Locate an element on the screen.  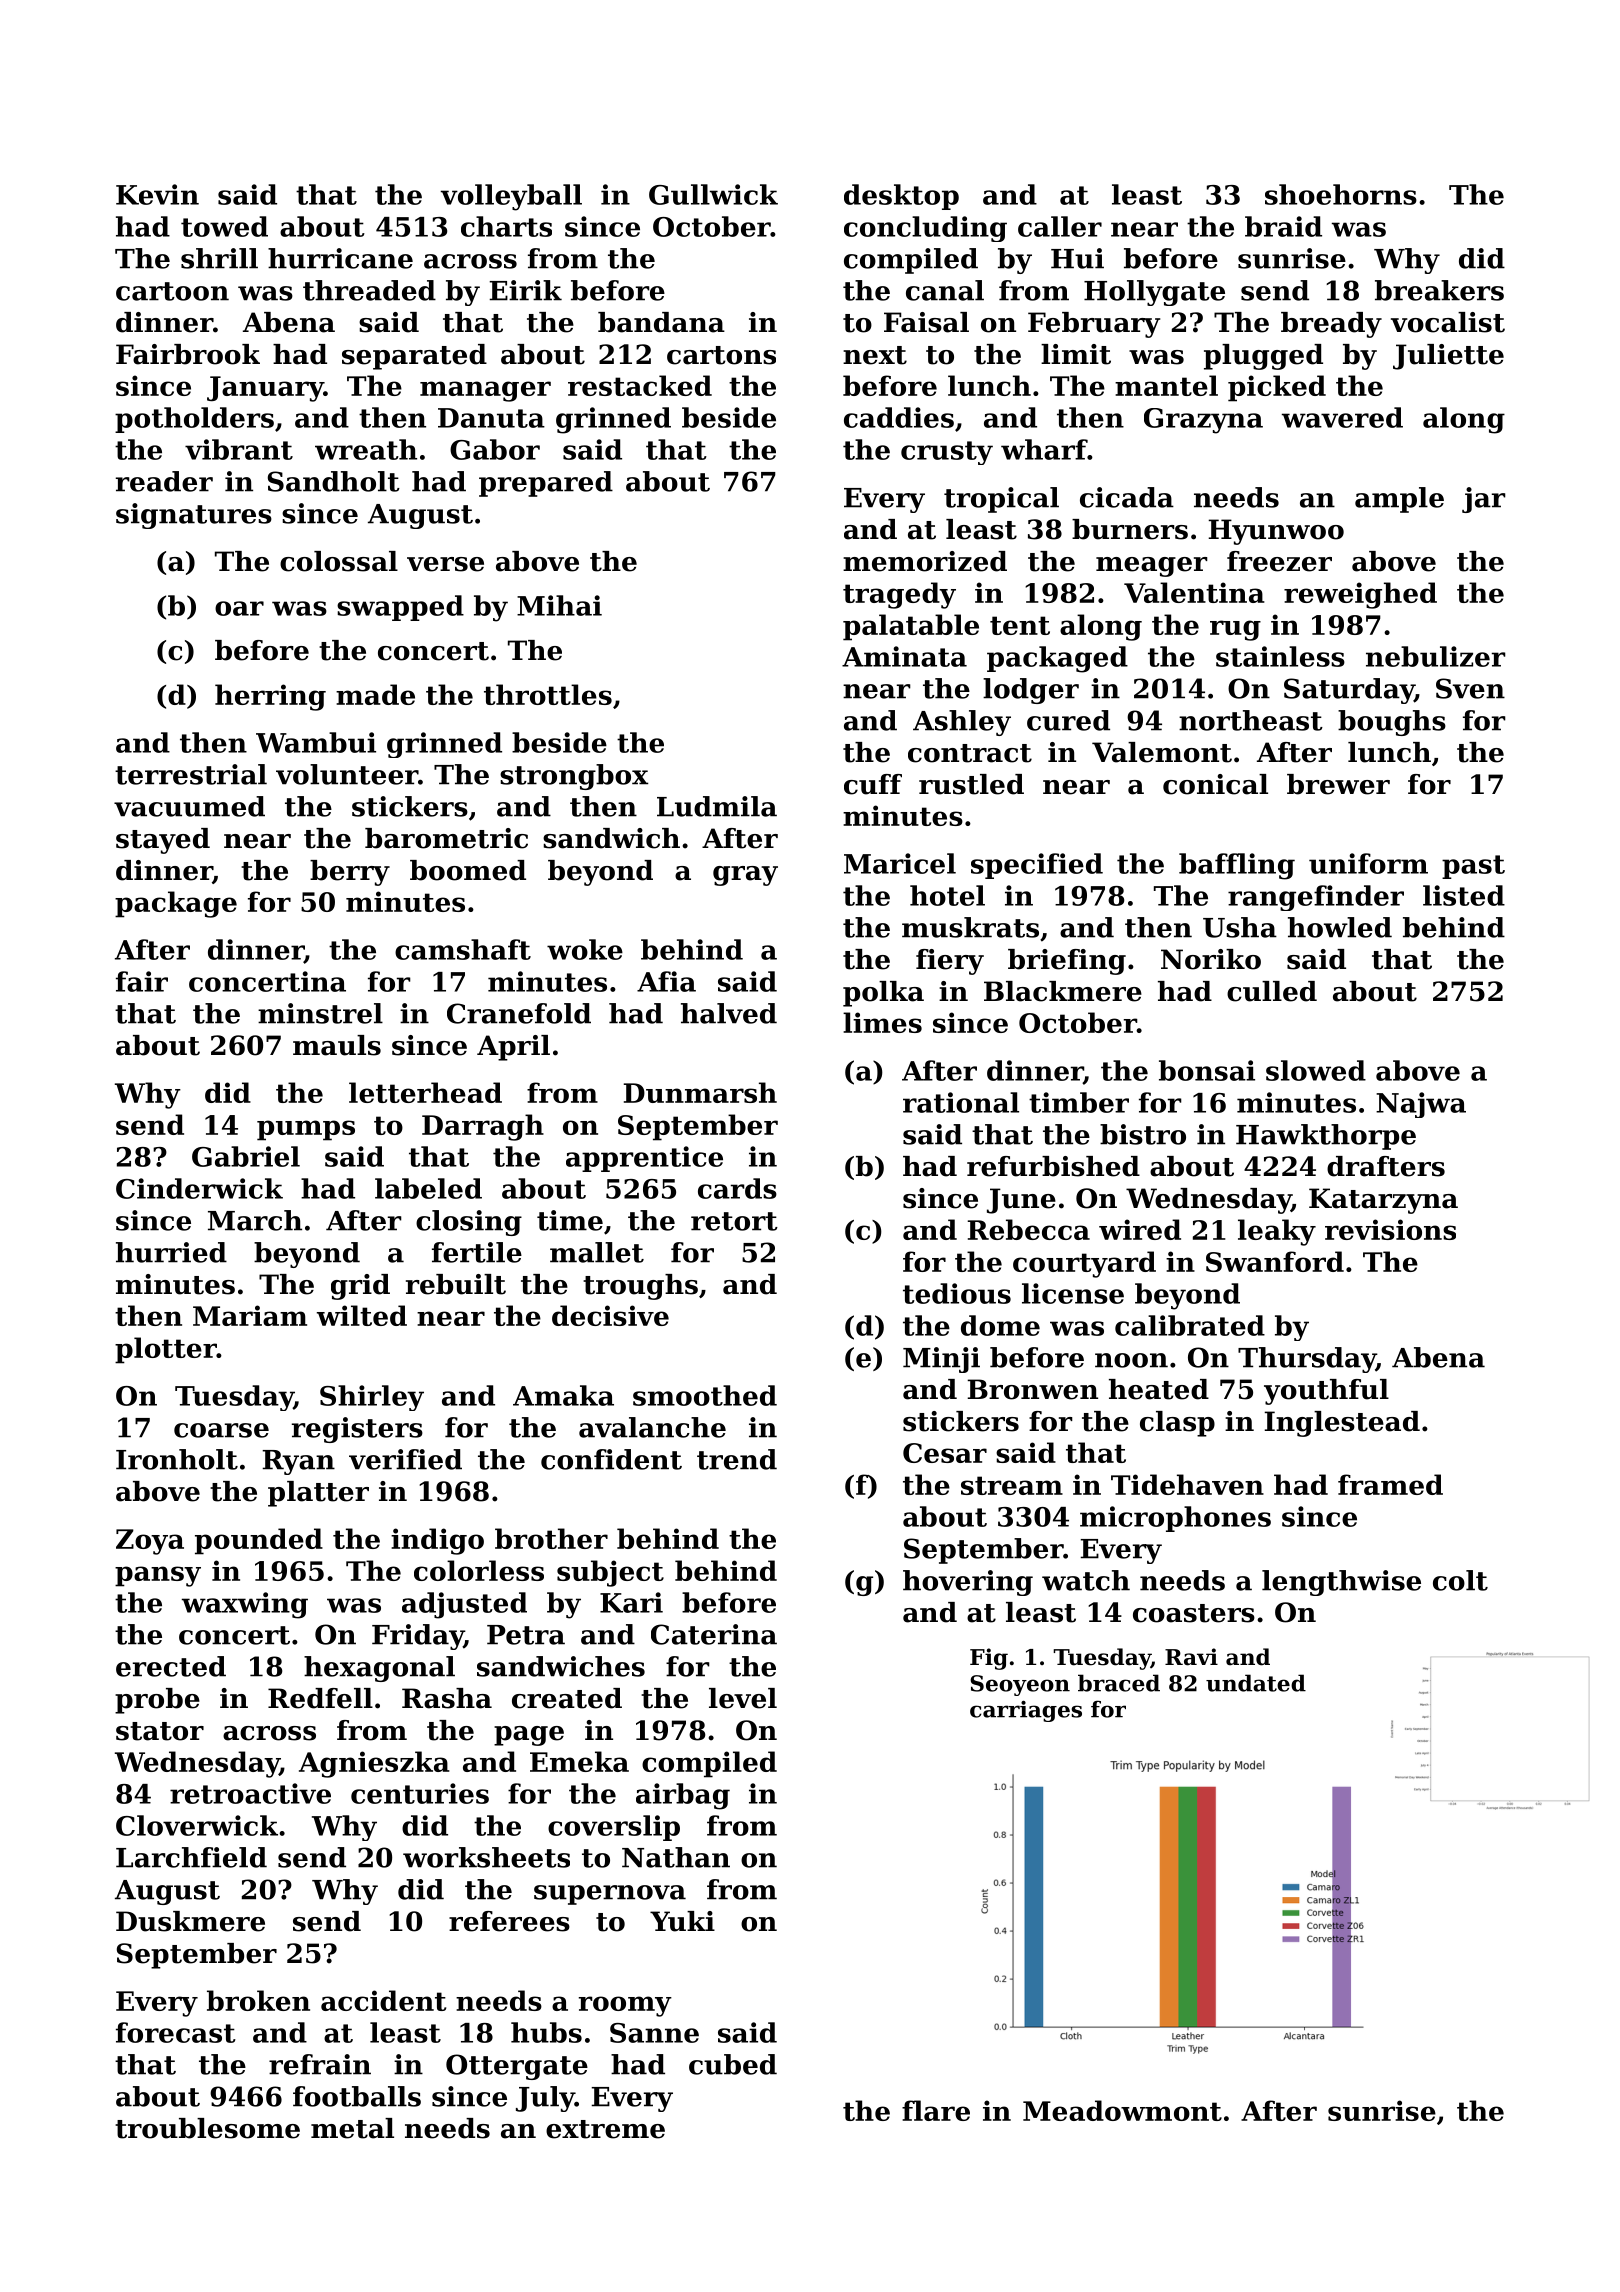
Najwa is located at coordinates (1421, 1105).
